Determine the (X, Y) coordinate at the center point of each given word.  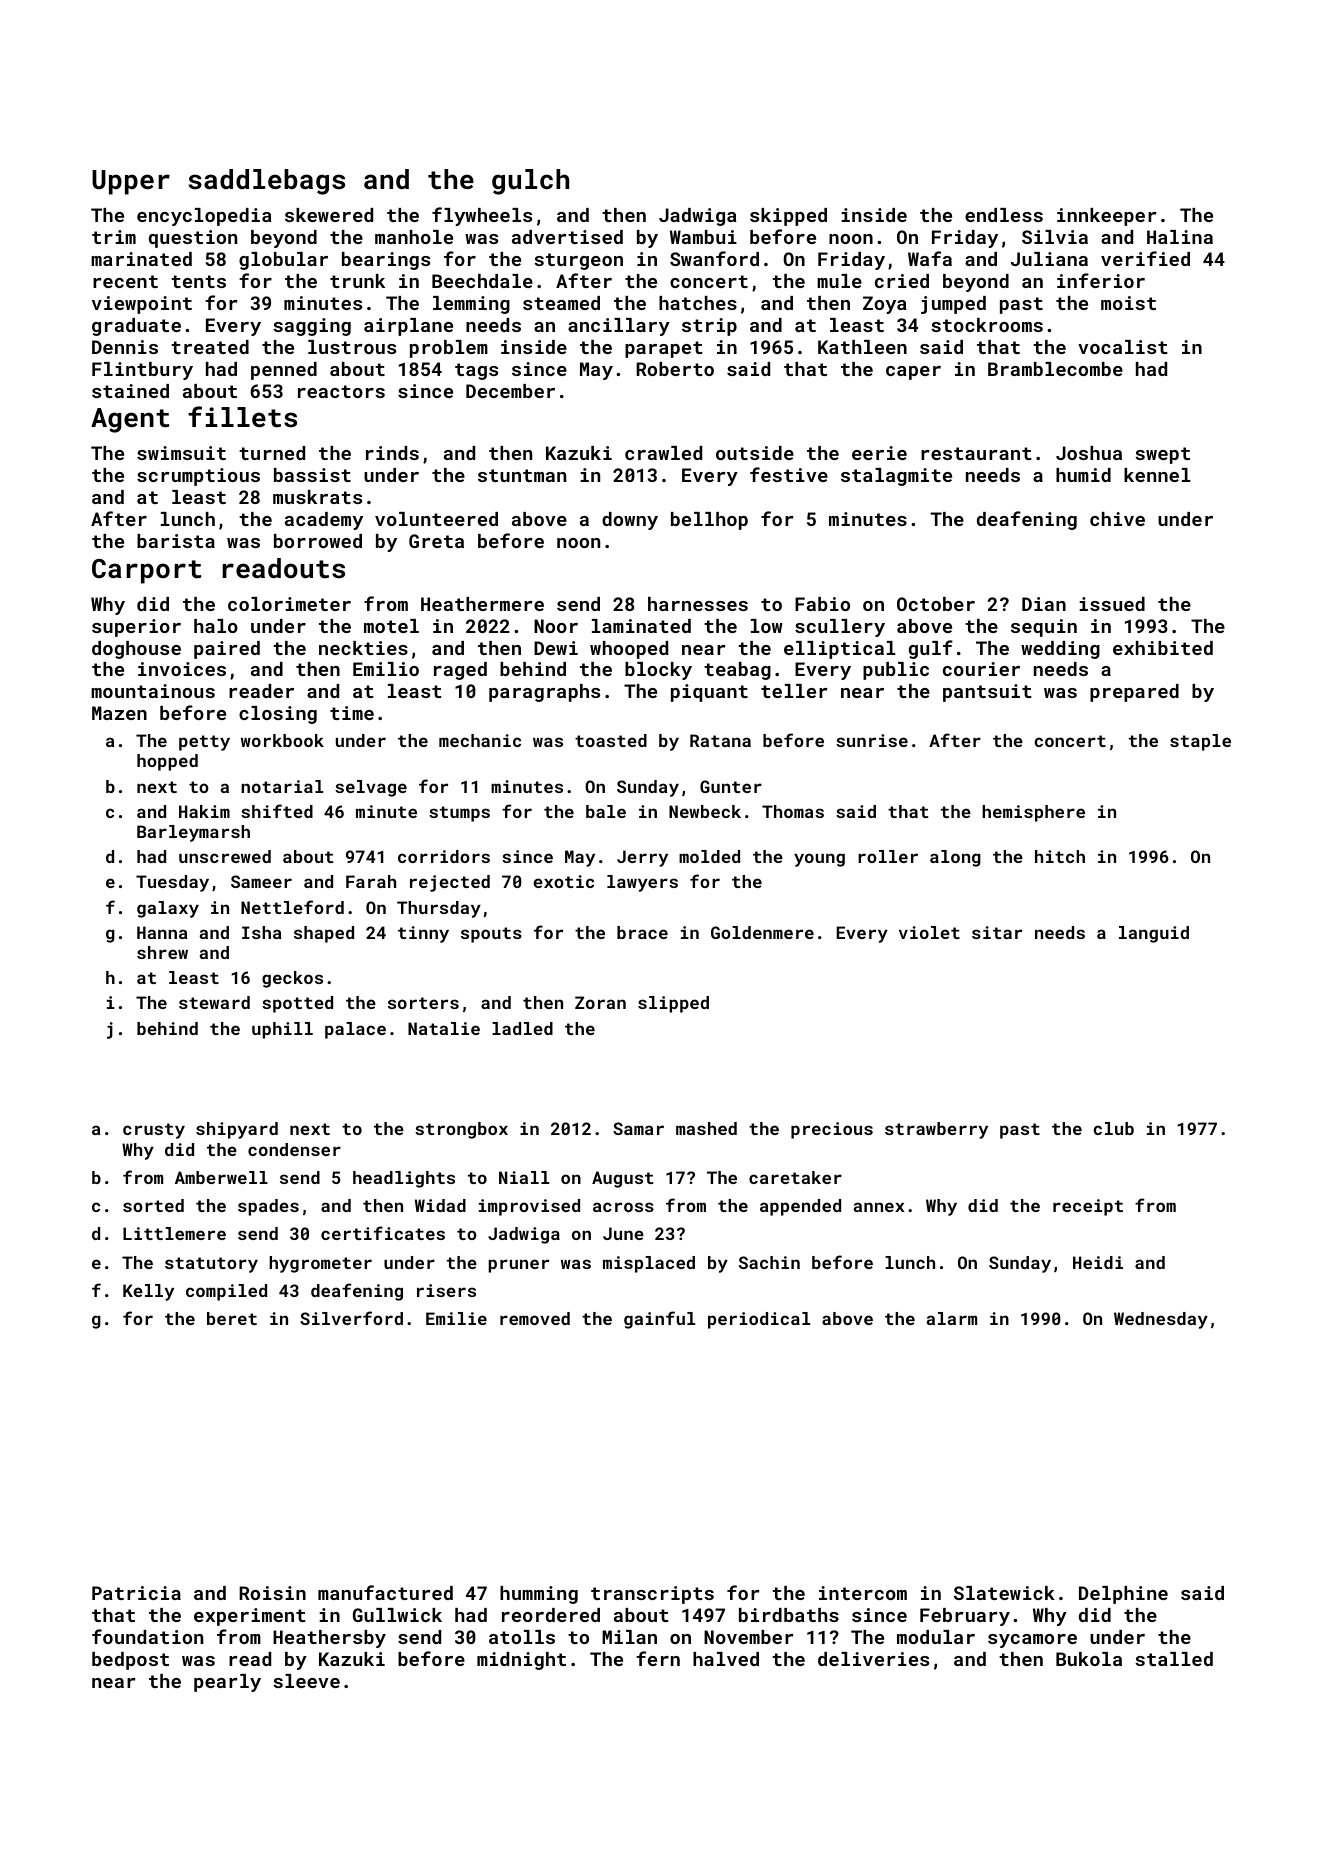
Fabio (822, 604)
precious (832, 1130)
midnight (521, 1661)
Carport (146, 571)
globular (283, 261)
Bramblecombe (1055, 369)
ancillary (619, 327)
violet (929, 932)
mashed (706, 1128)
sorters (423, 1003)
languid (1154, 934)
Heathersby (329, 1639)
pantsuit (987, 693)
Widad (440, 1205)
